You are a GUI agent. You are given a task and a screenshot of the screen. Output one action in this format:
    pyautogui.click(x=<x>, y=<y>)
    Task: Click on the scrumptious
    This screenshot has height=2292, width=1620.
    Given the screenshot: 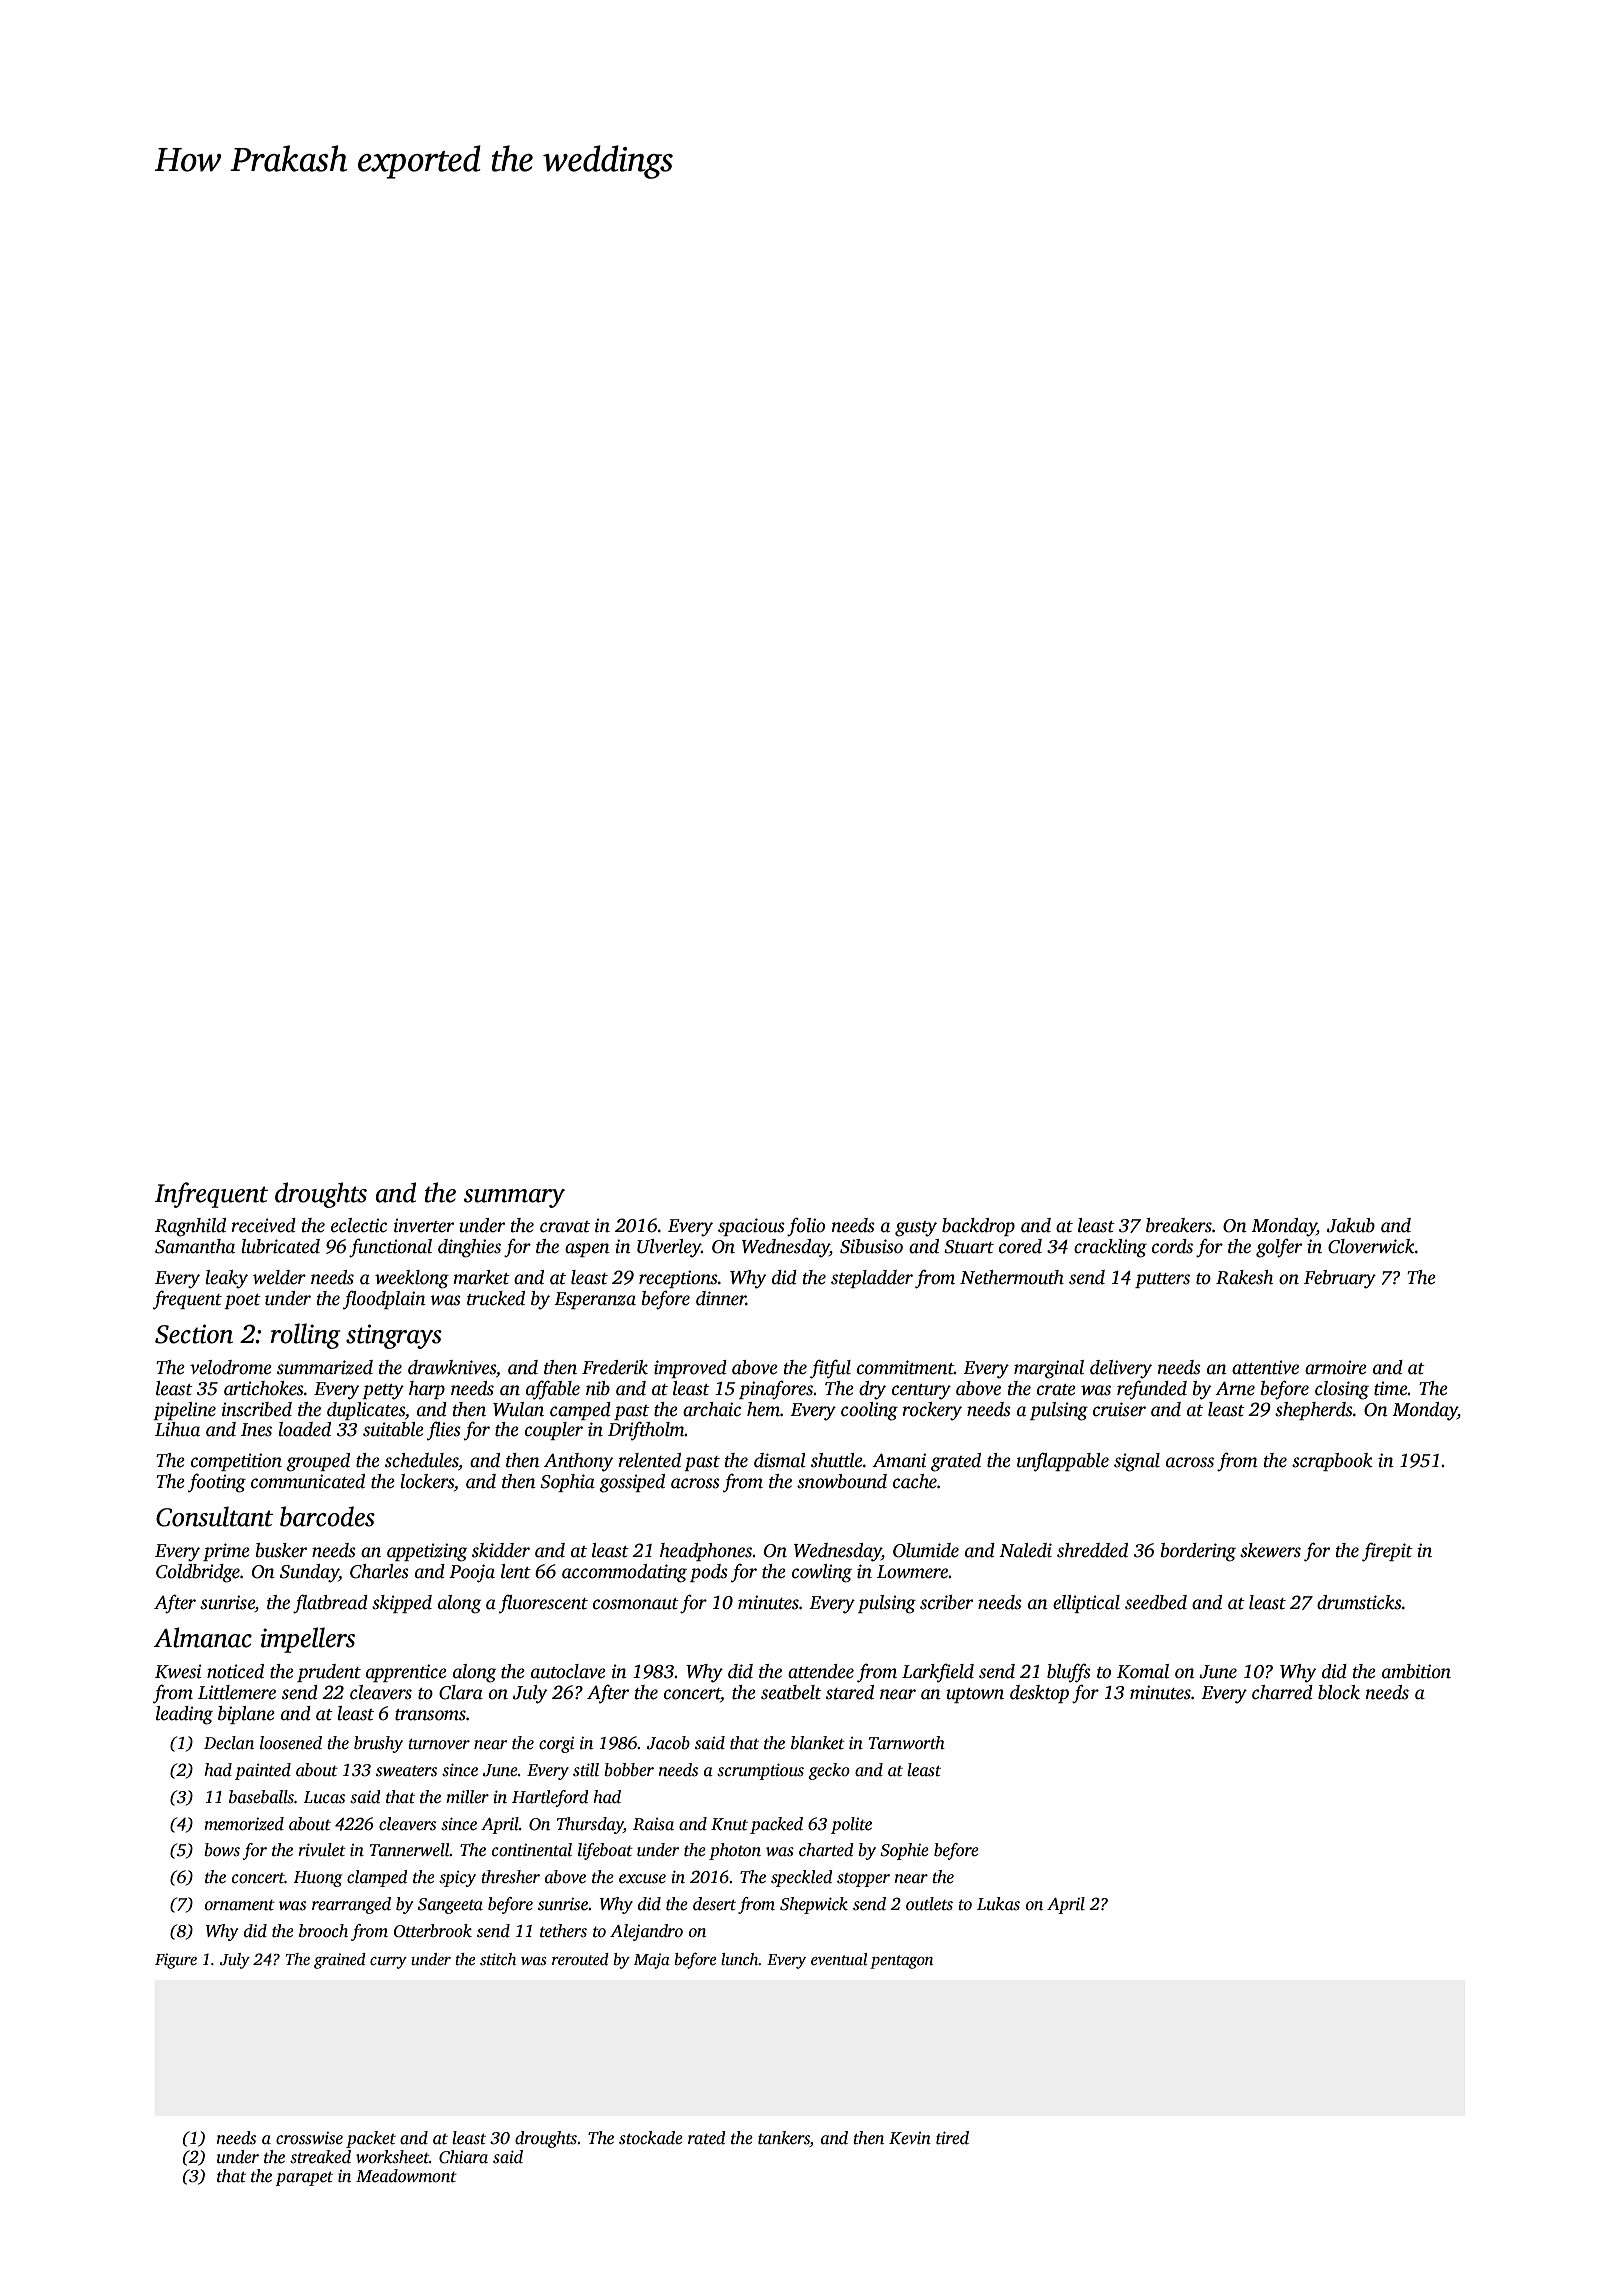 What is the action you would take?
    pyautogui.click(x=760, y=1771)
